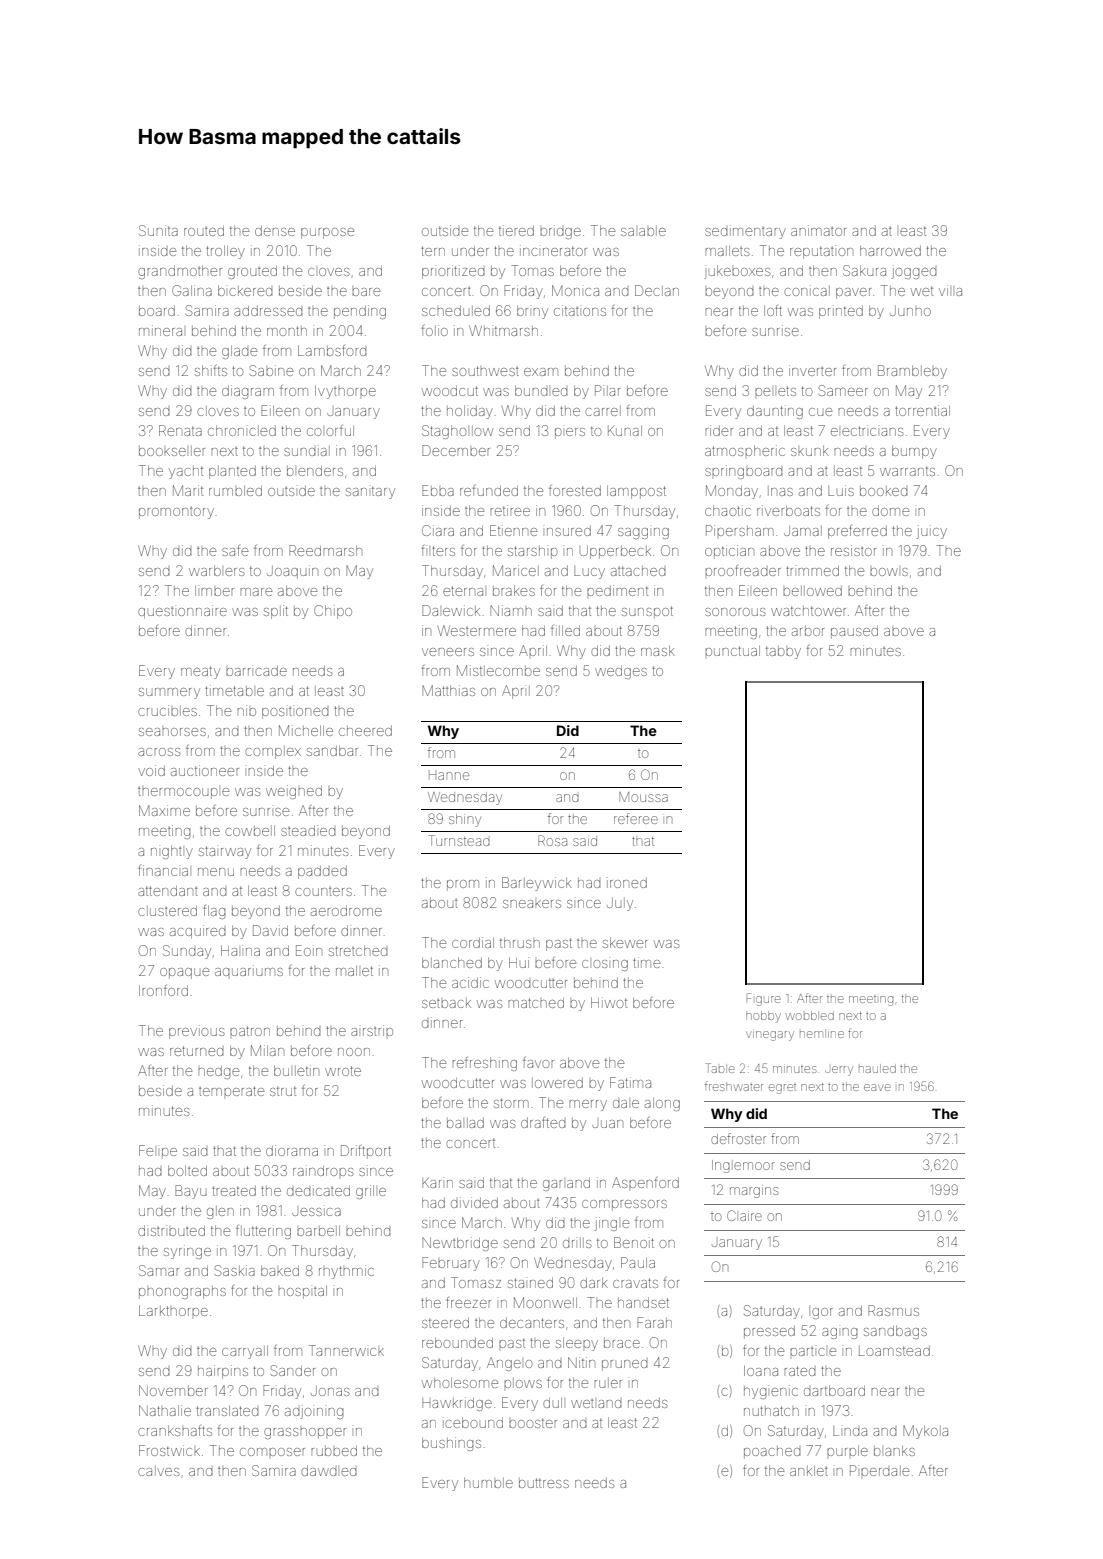 This image has width=1103, height=1559. What do you see at coordinates (188, 490) in the image?
I see `Marit` at bounding box center [188, 490].
